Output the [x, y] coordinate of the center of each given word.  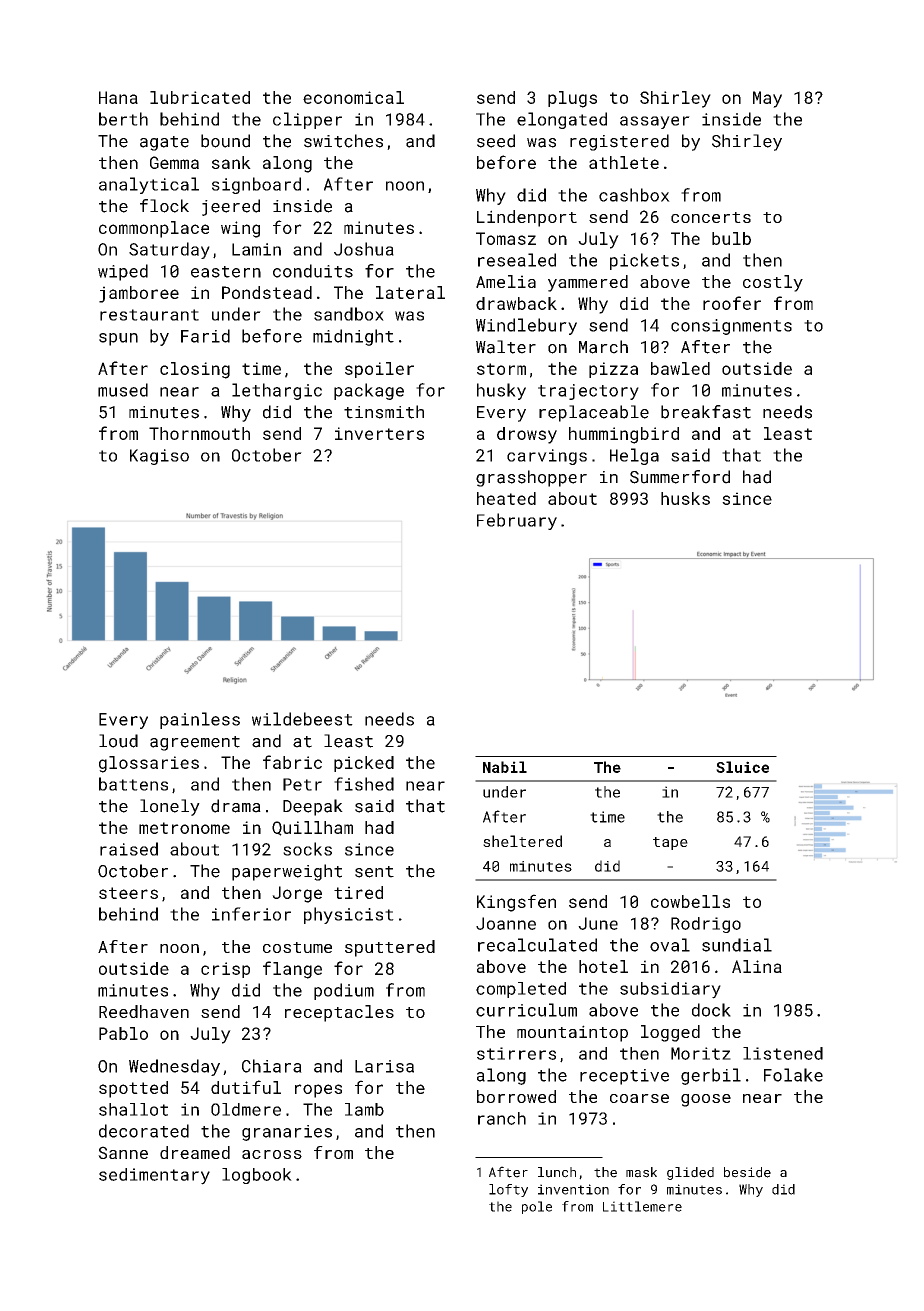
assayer [655, 122]
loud [118, 741]
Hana [118, 97]
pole [537, 1207]
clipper [307, 120]
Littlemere [642, 1206]
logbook [257, 1176]
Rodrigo [706, 925]
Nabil [505, 767]
